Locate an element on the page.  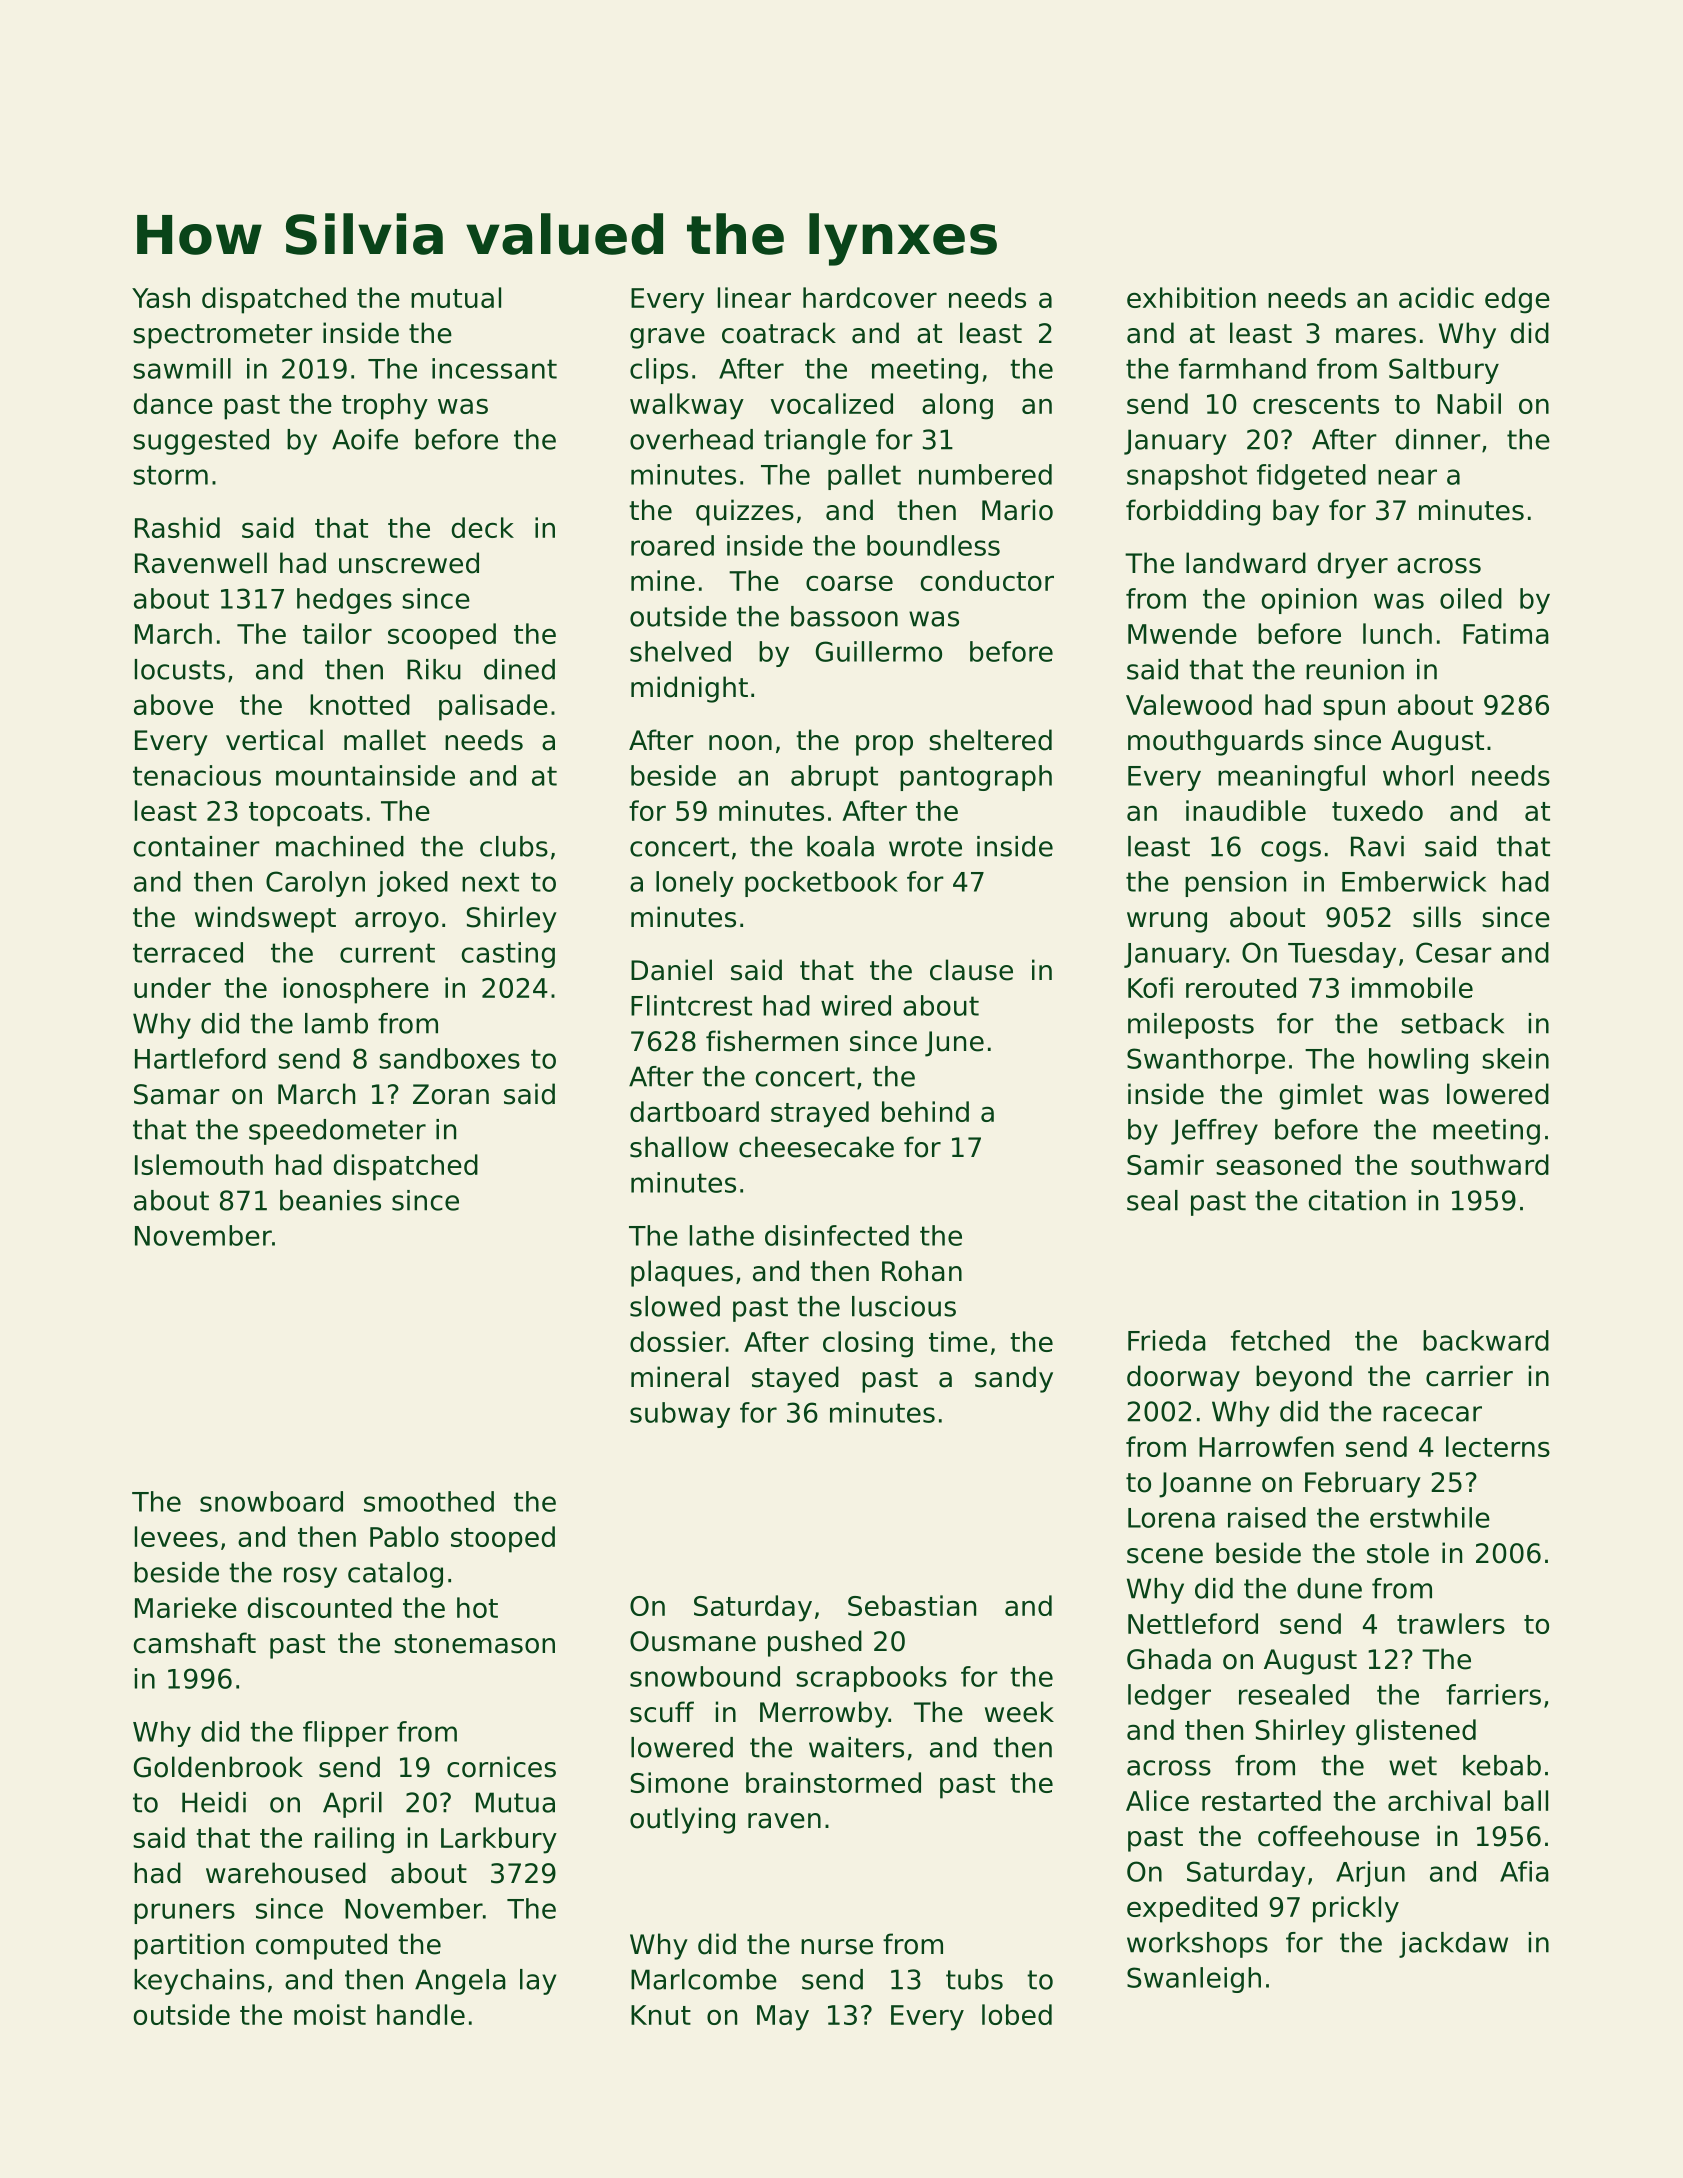
May is located at coordinates (783, 2018).
